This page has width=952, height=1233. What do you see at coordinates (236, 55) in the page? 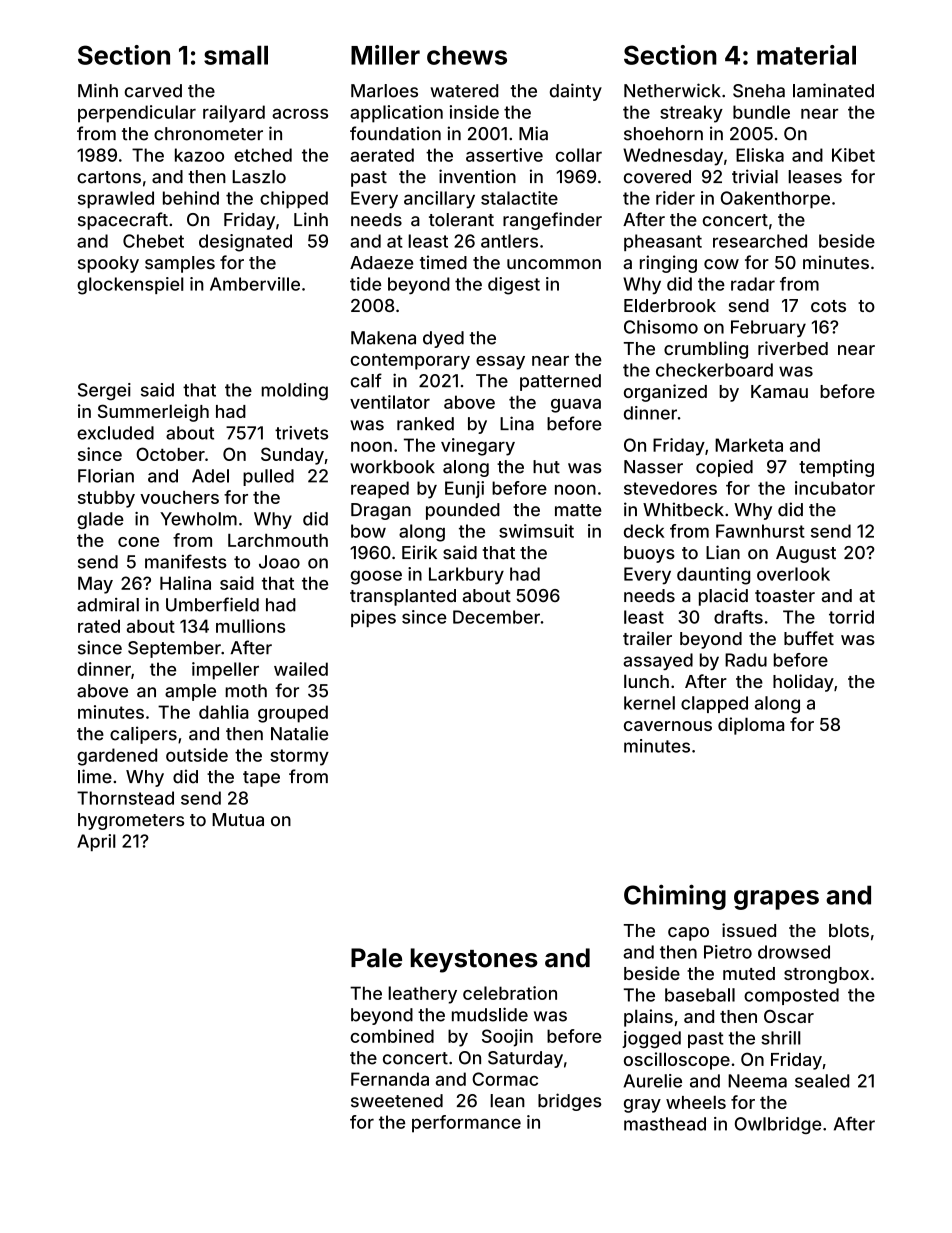
I see `small` at bounding box center [236, 55].
